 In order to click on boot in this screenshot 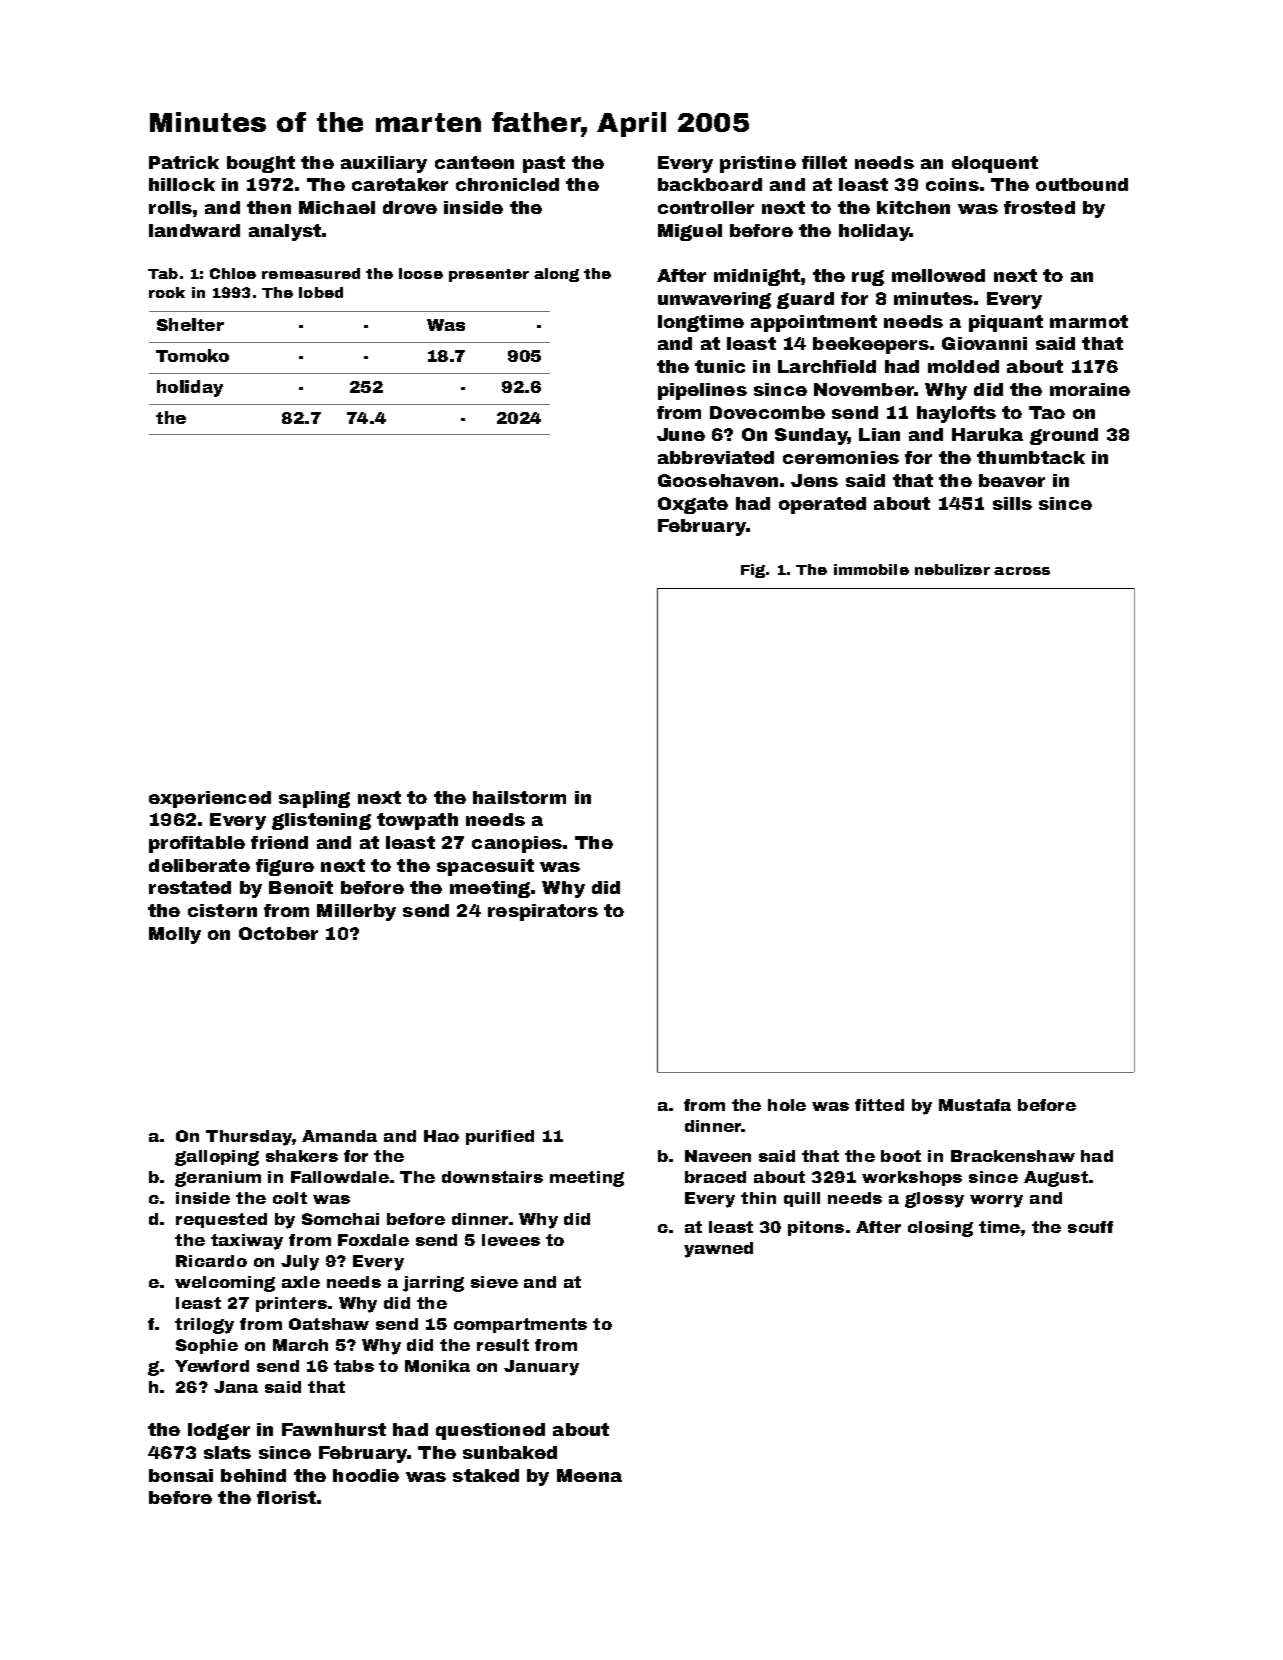, I will do `click(901, 1156)`.
